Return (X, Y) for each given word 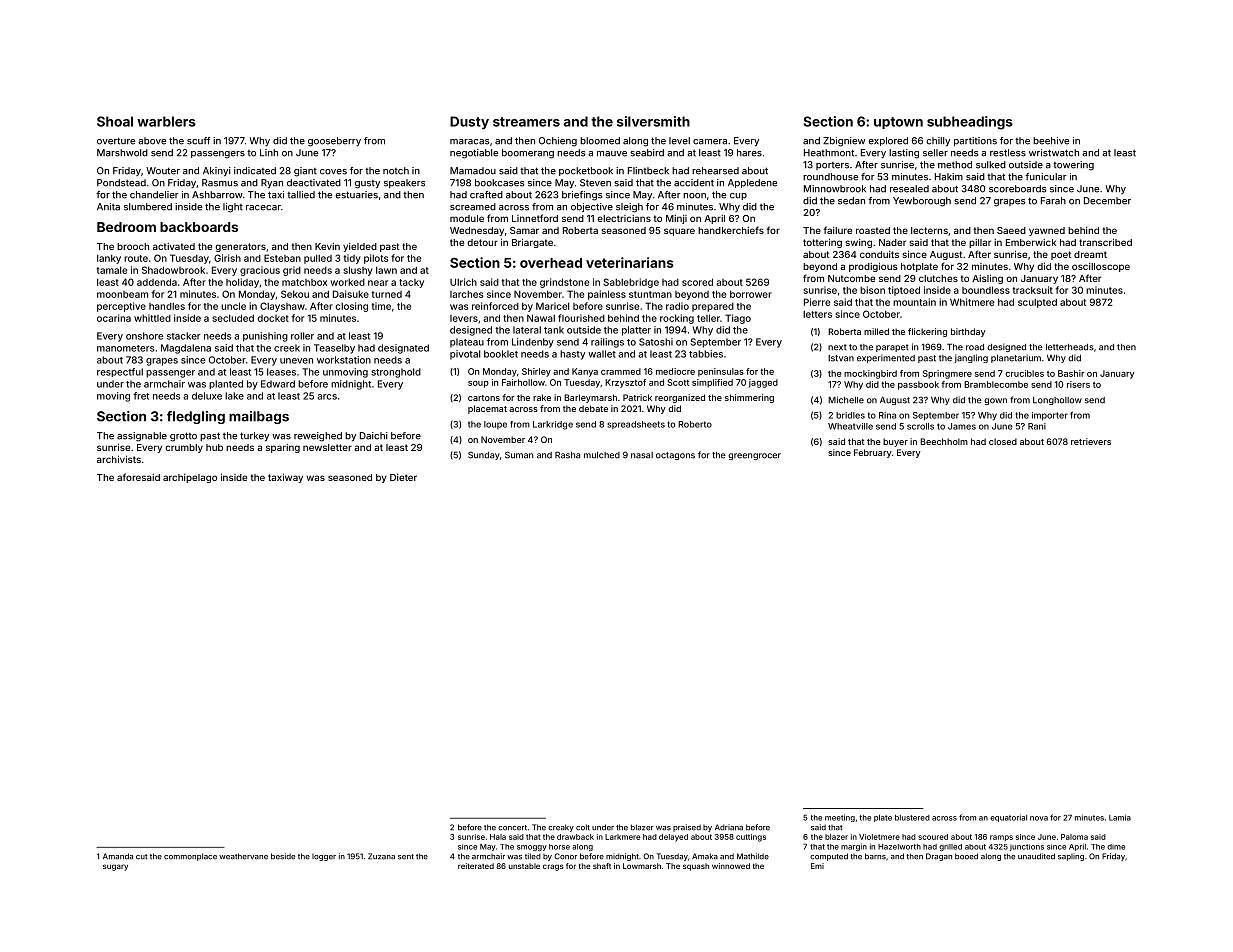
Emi (817, 866)
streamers (526, 122)
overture (116, 141)
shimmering (749, 398)
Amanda (118, 856)
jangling (971, 358)
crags (553, 867)
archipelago (190, 478)
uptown (898, 123)
